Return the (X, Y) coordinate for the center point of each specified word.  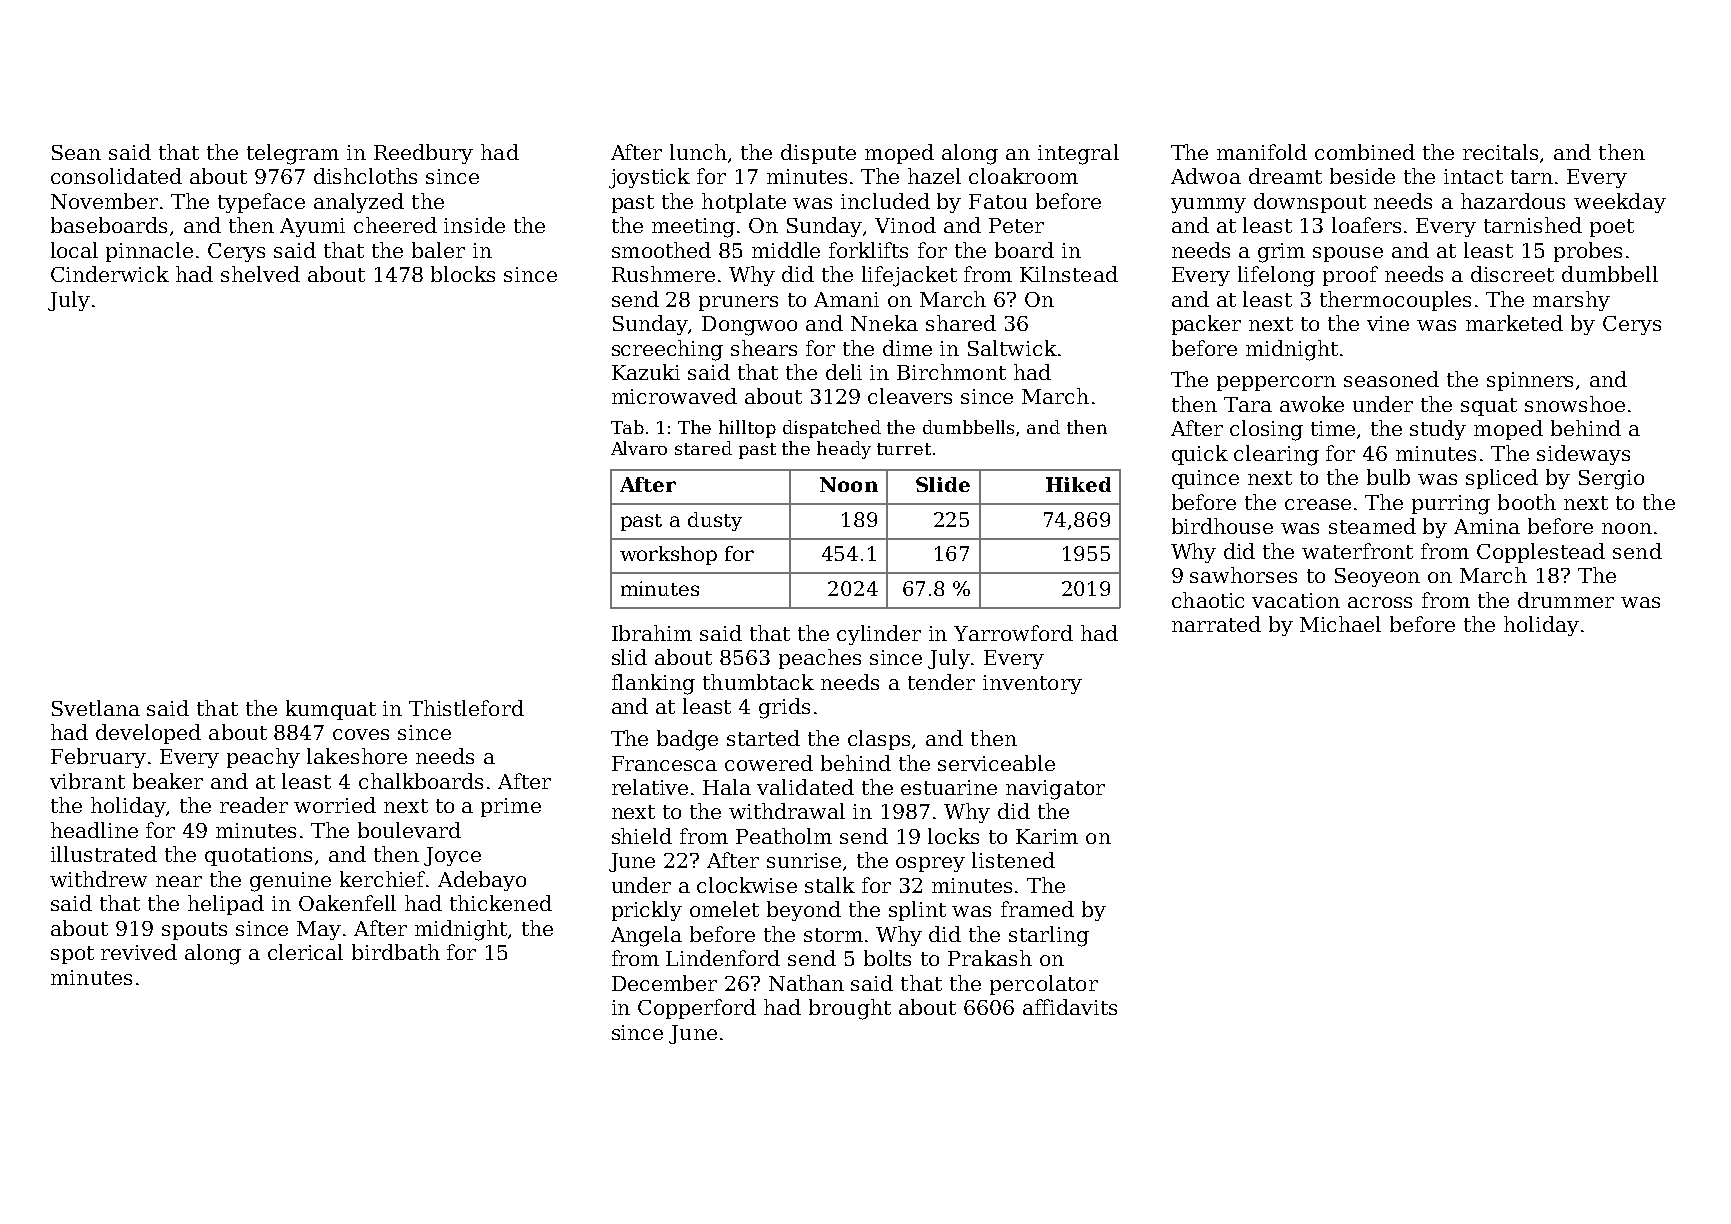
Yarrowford (1013, 633)
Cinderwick (110, 274)
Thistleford (466, 708)
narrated (1216, 624)
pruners (738, 303)
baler (438, 250)
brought (850, 1009)
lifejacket (909, 276)
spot (72, 955)
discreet (1512, 274)
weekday (1620, 203)
